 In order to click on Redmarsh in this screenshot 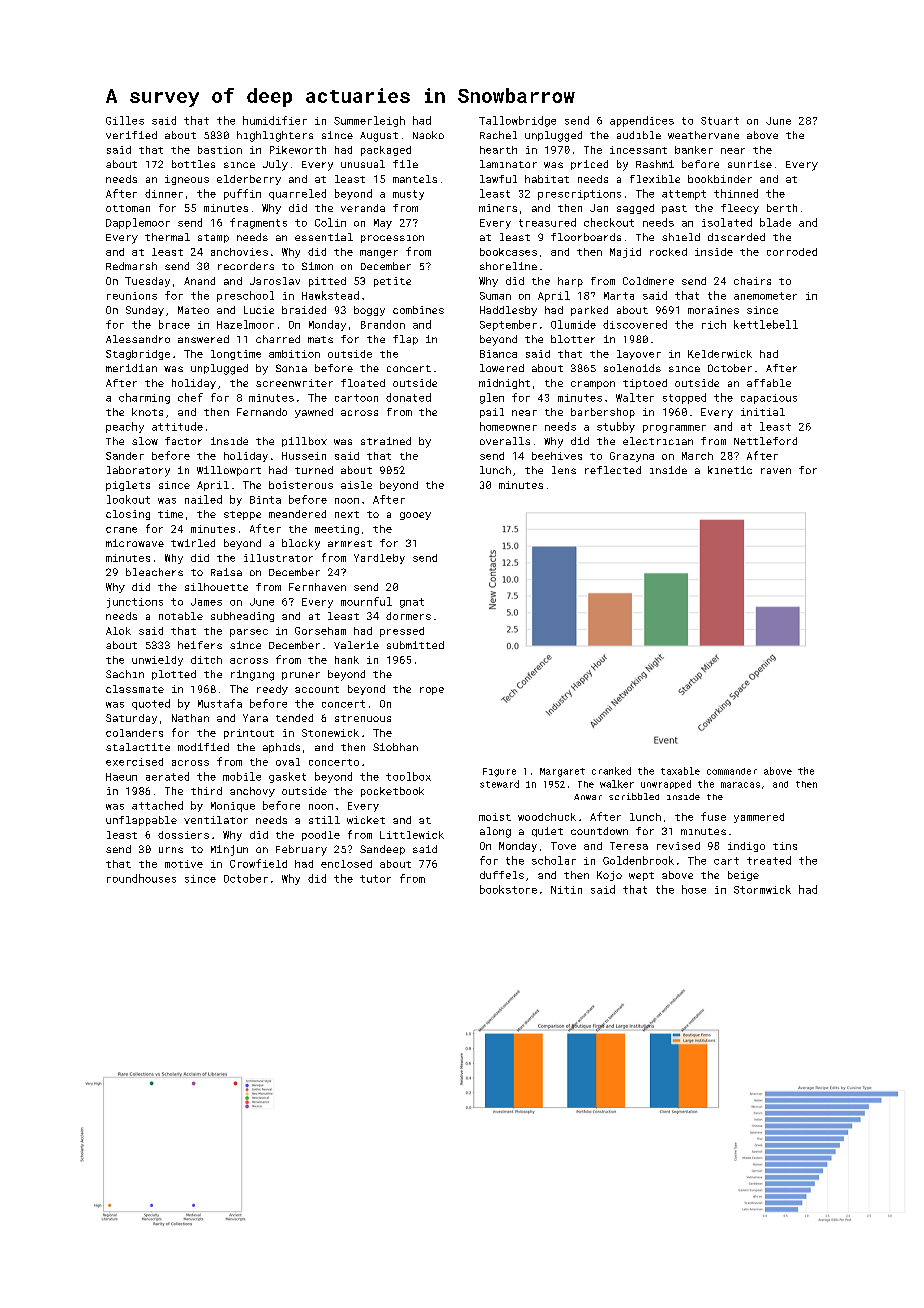, I will do `click(131, 266)`.
